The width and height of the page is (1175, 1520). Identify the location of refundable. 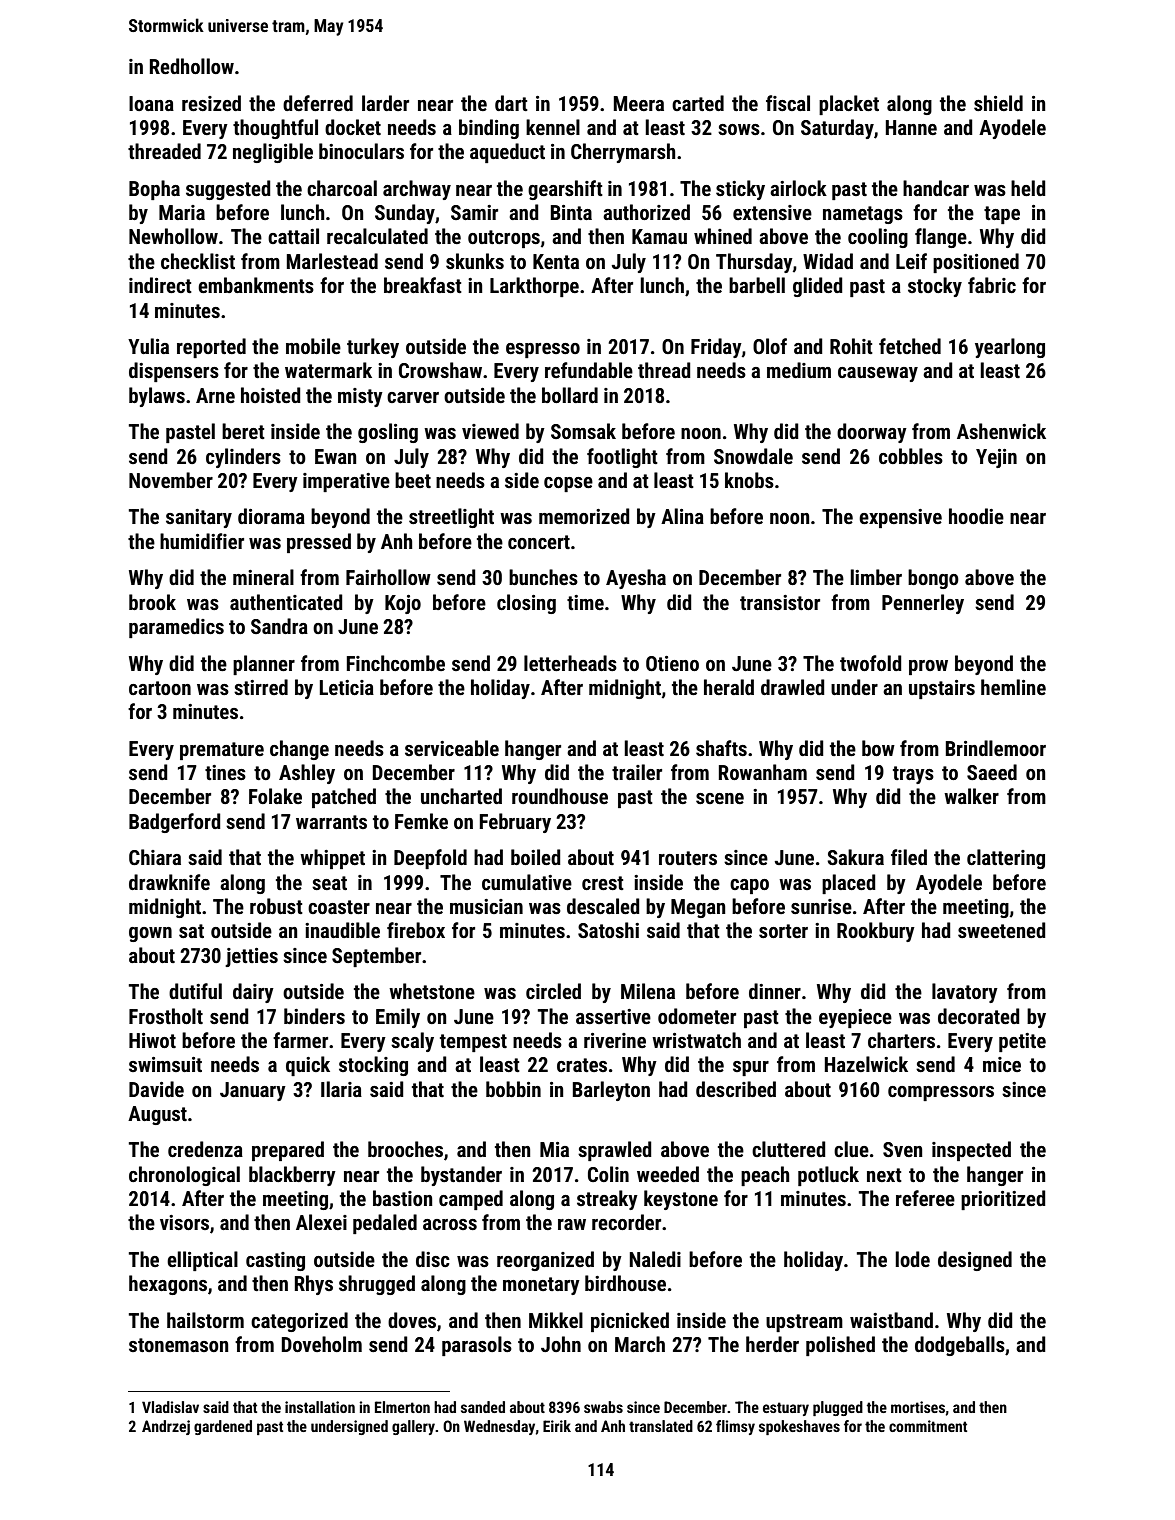
(589, 370).
